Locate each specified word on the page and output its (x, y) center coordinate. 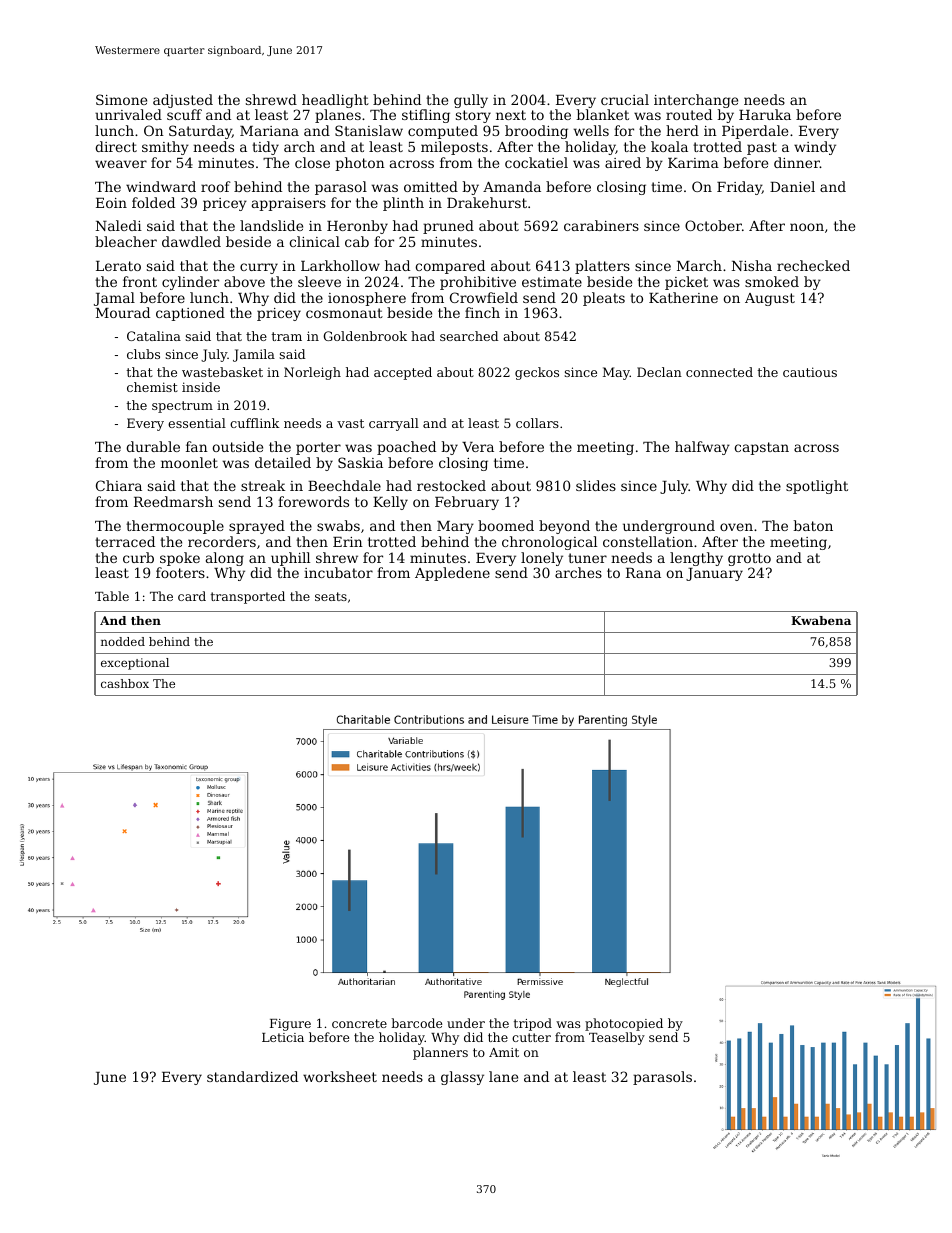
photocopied (624, 1024)
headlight (335, 101)
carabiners (601, 225)
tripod (533, 1024)
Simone (121, 99)
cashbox (125, 683)
